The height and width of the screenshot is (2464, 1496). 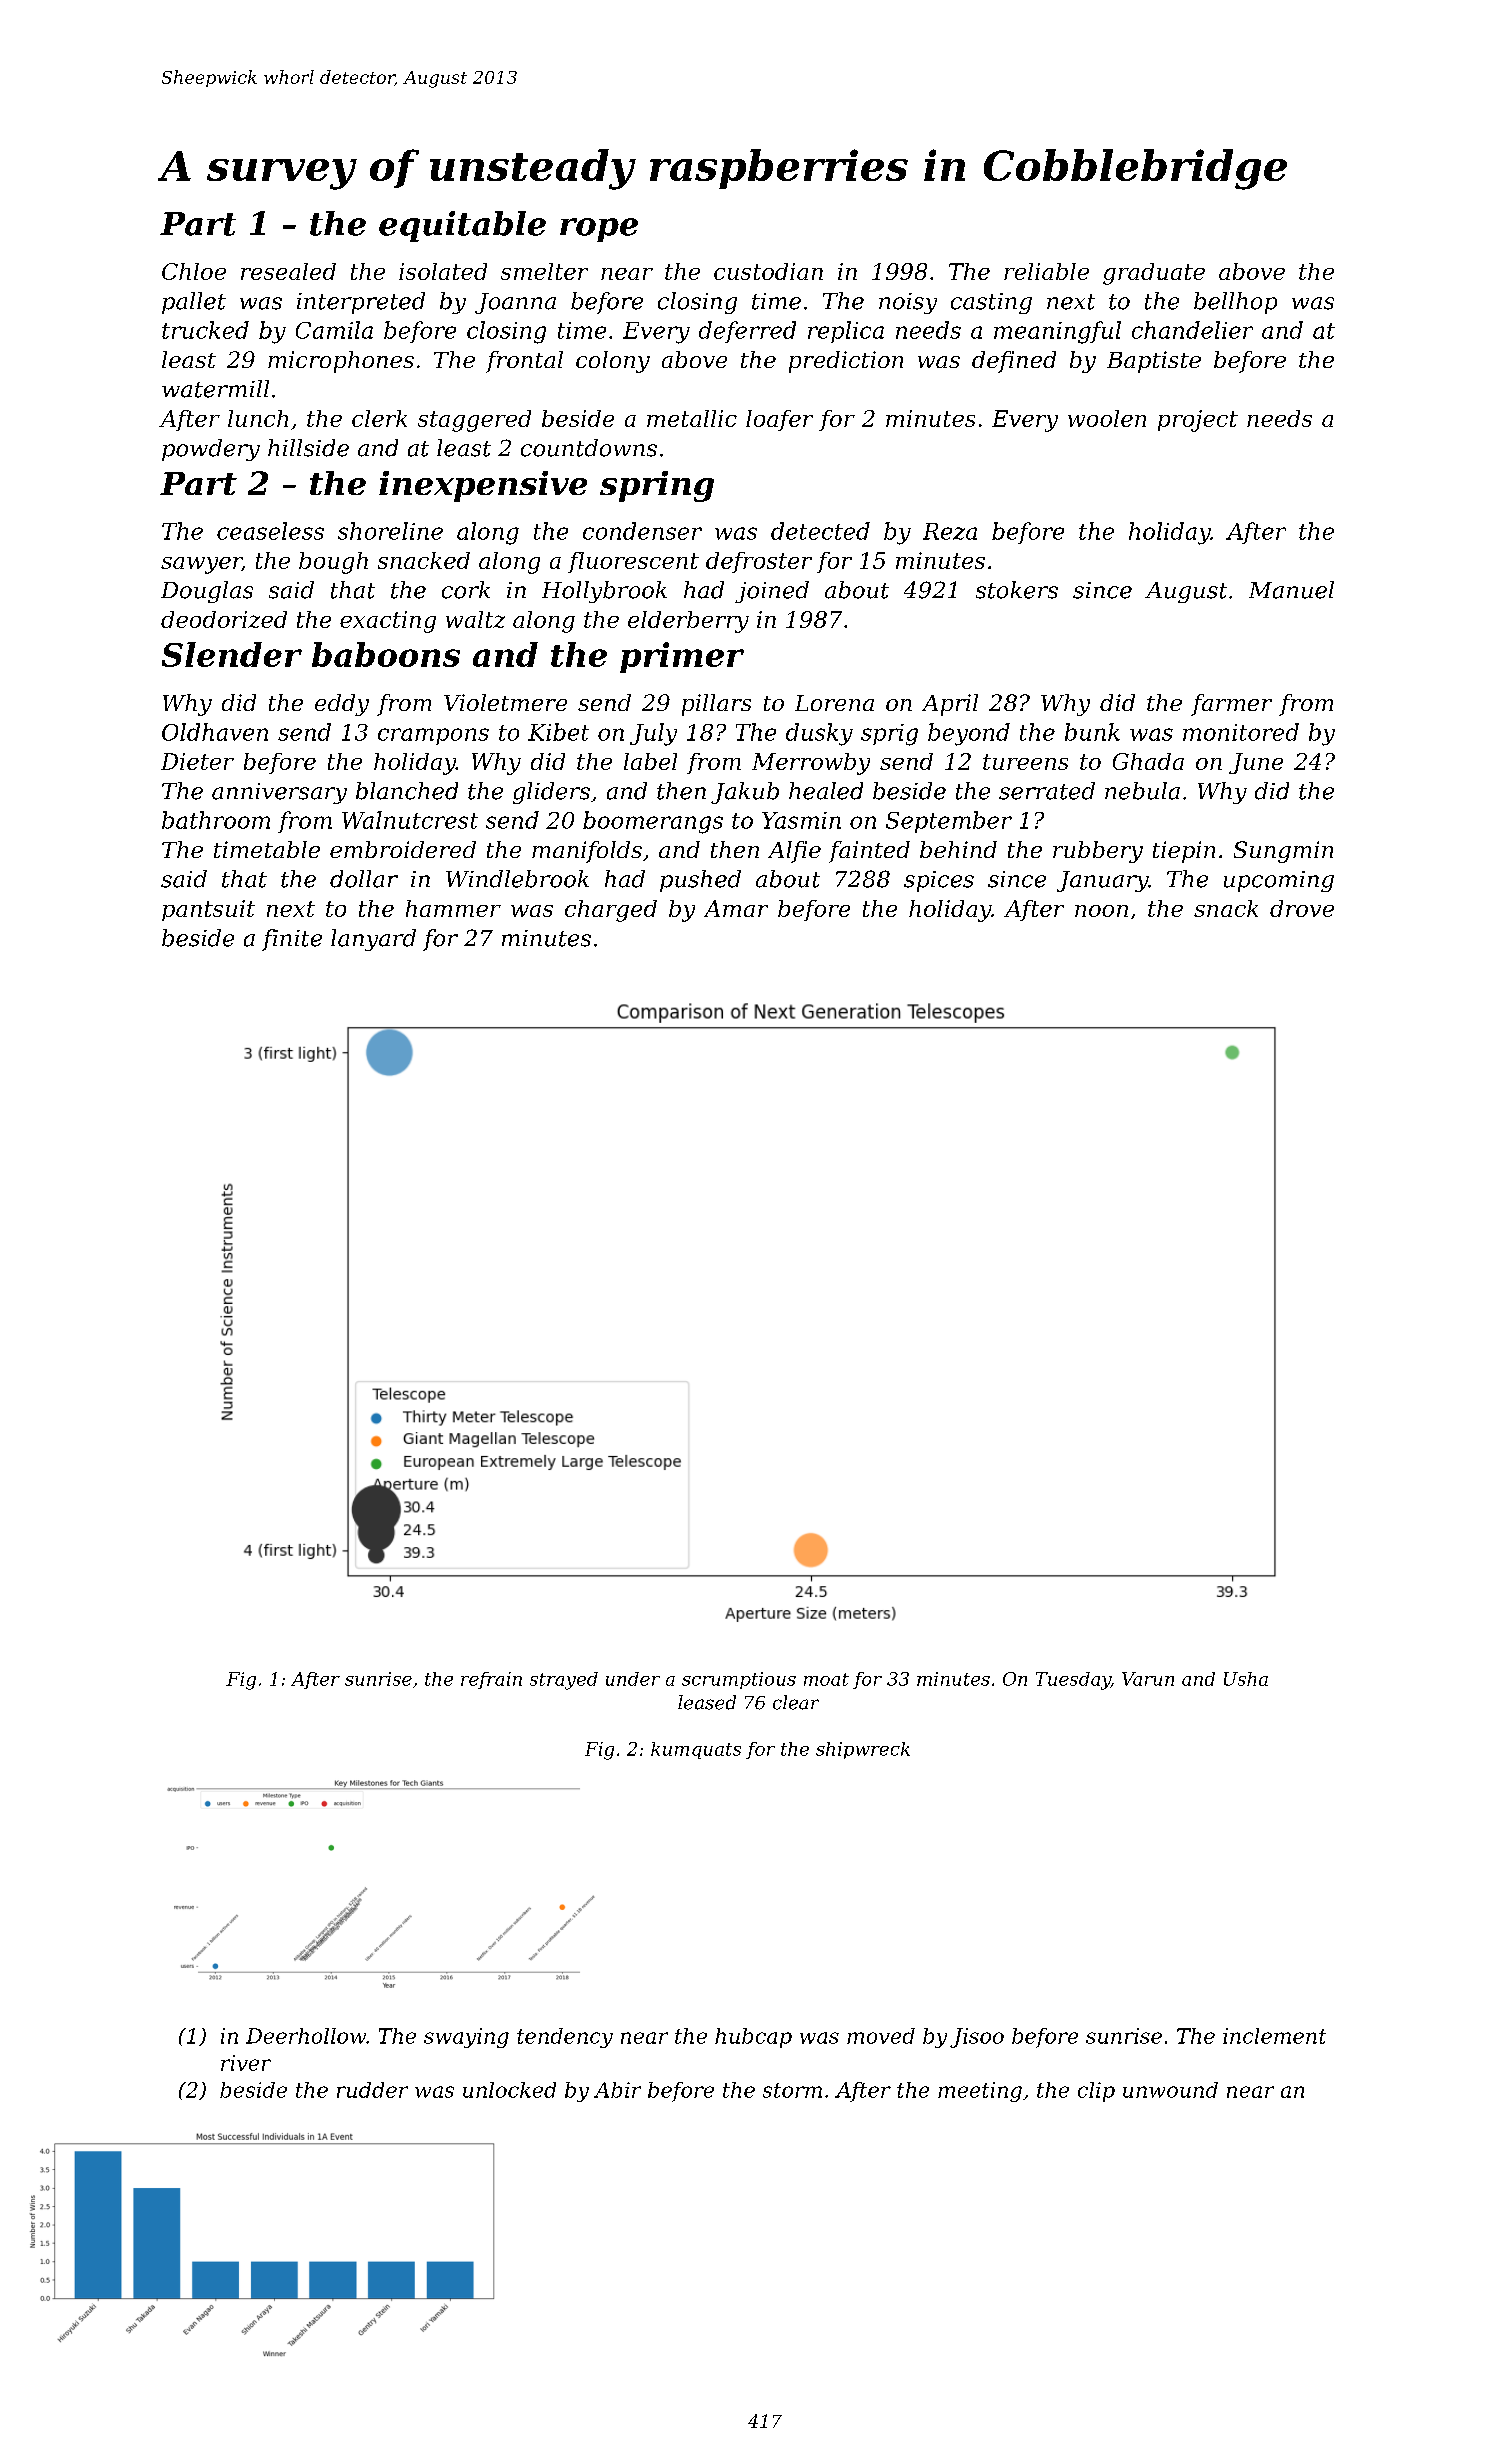 What do you see at coordinates (215, 732) in the screenshot?
I see `Oldhaven` at bounding box center [215, 732].
